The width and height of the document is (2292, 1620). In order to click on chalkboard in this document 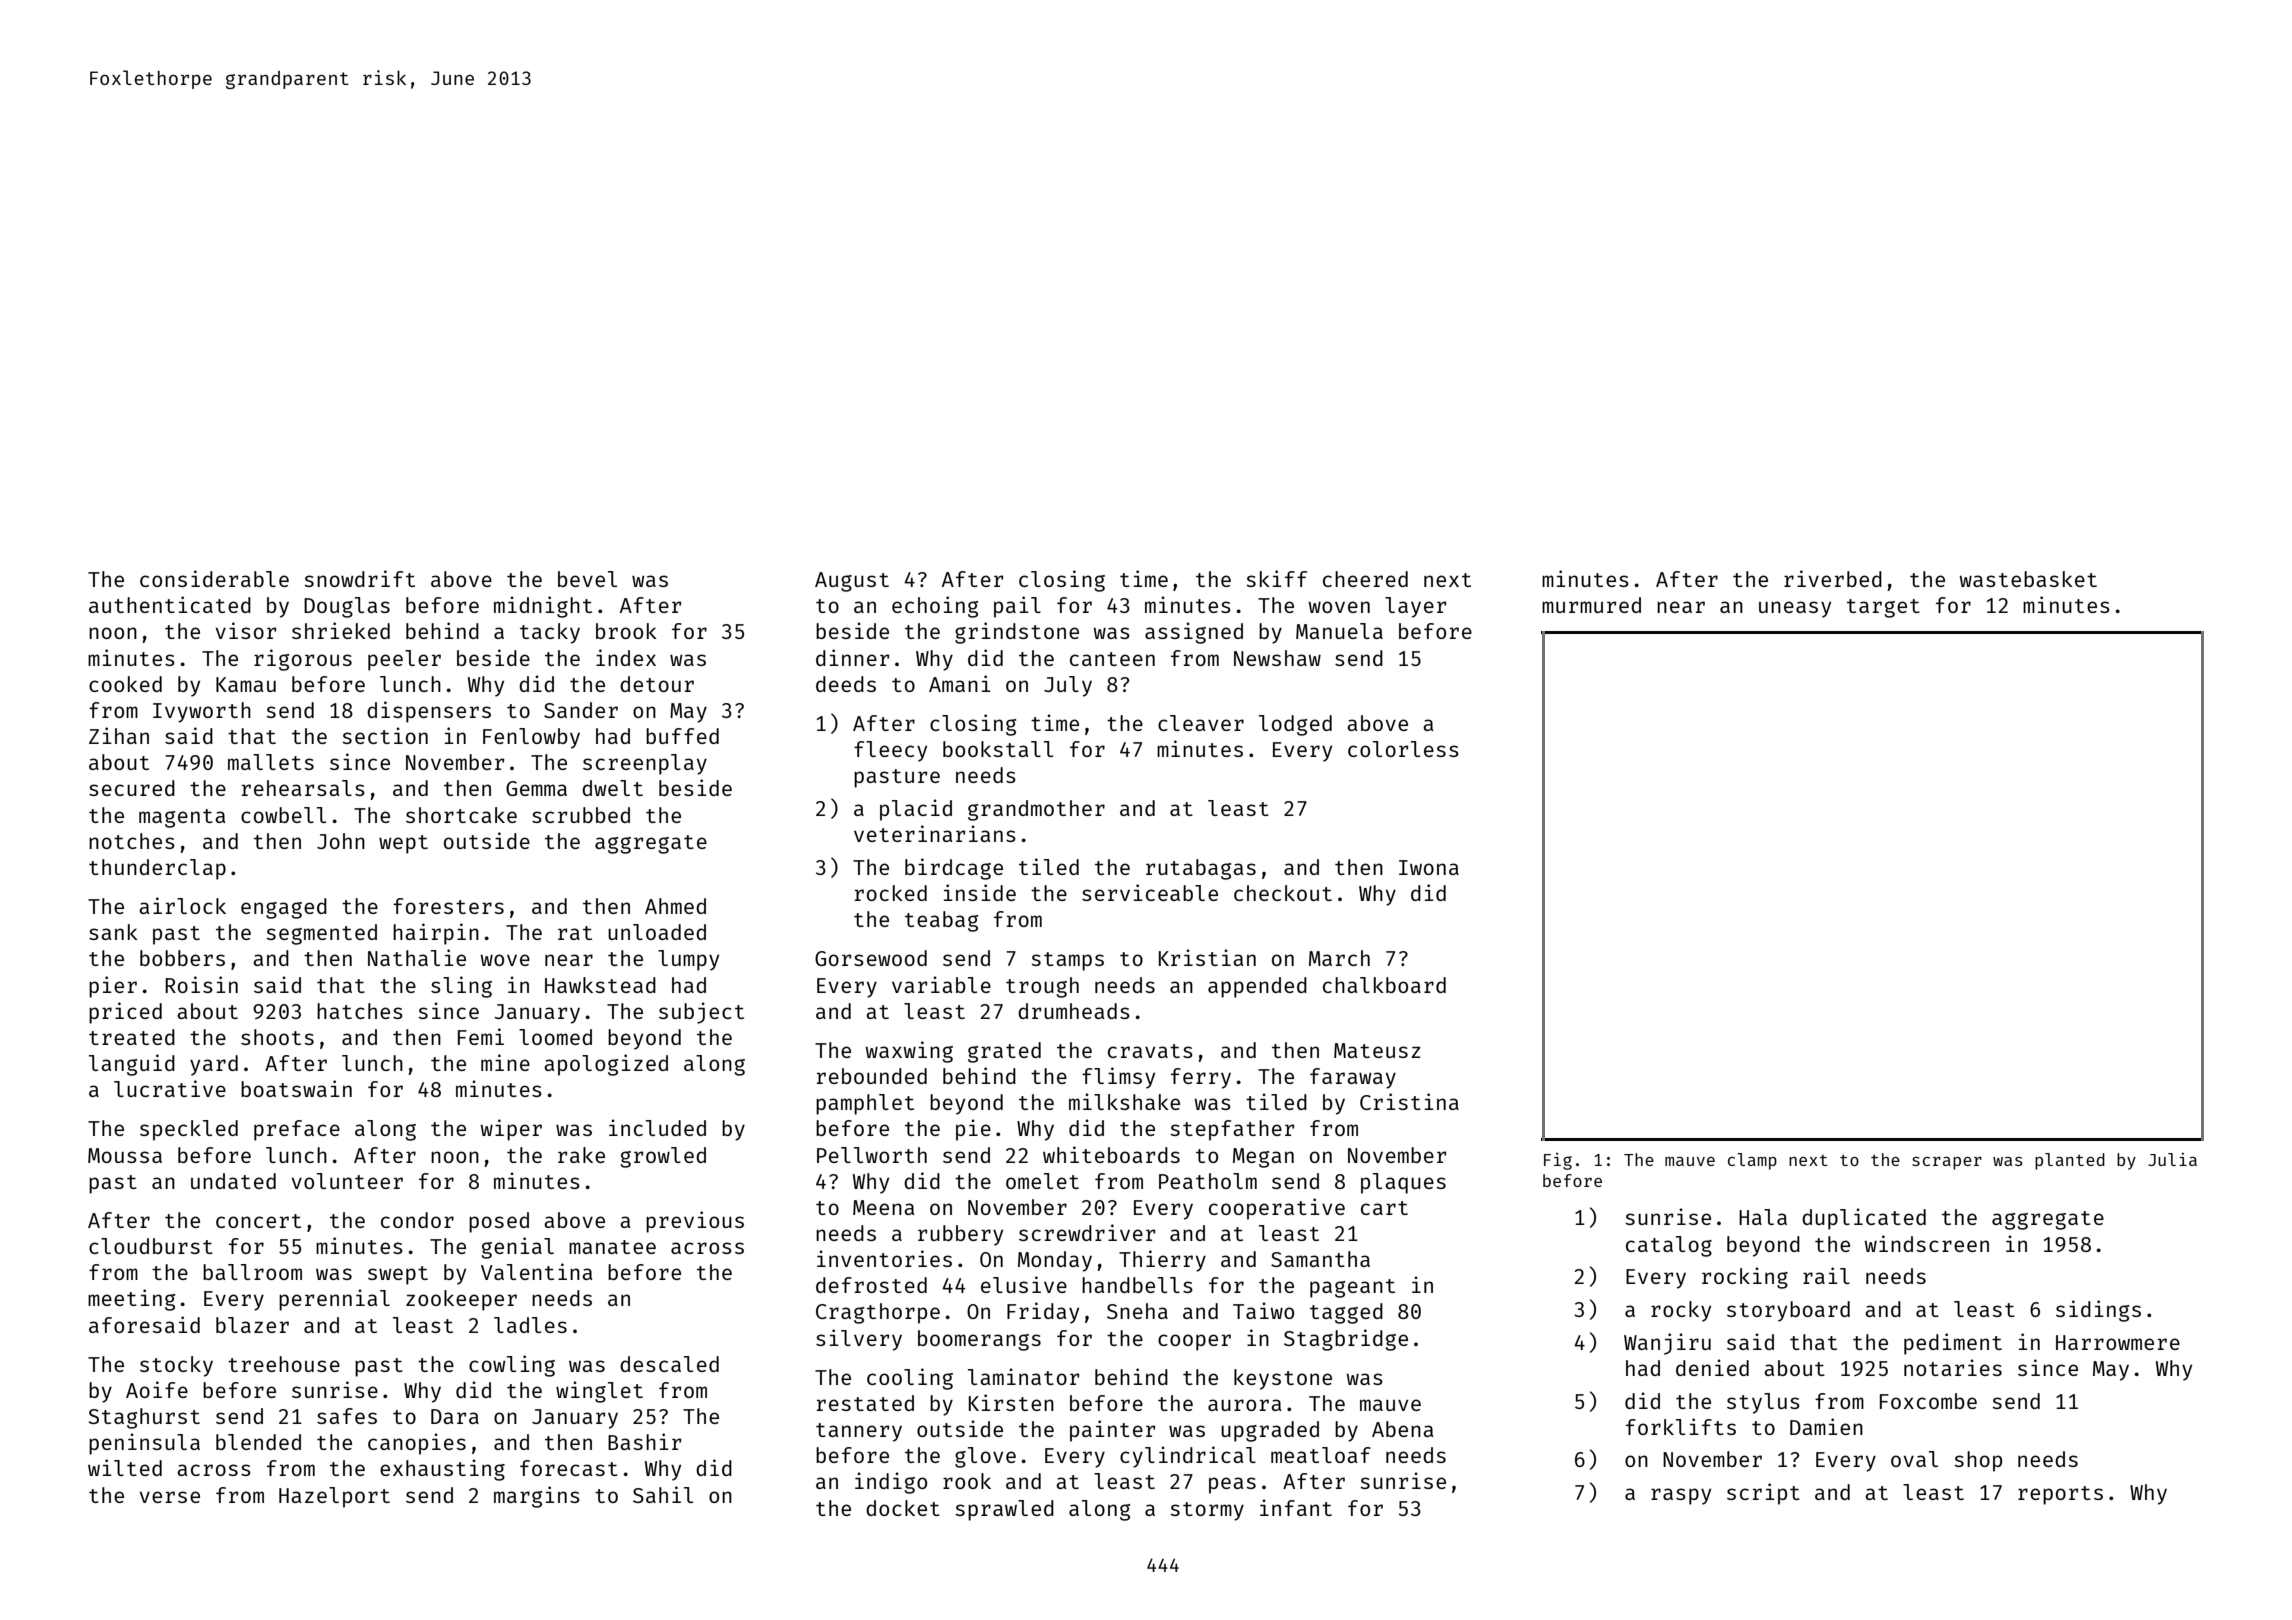, I will do `click(1384, 985)`.
